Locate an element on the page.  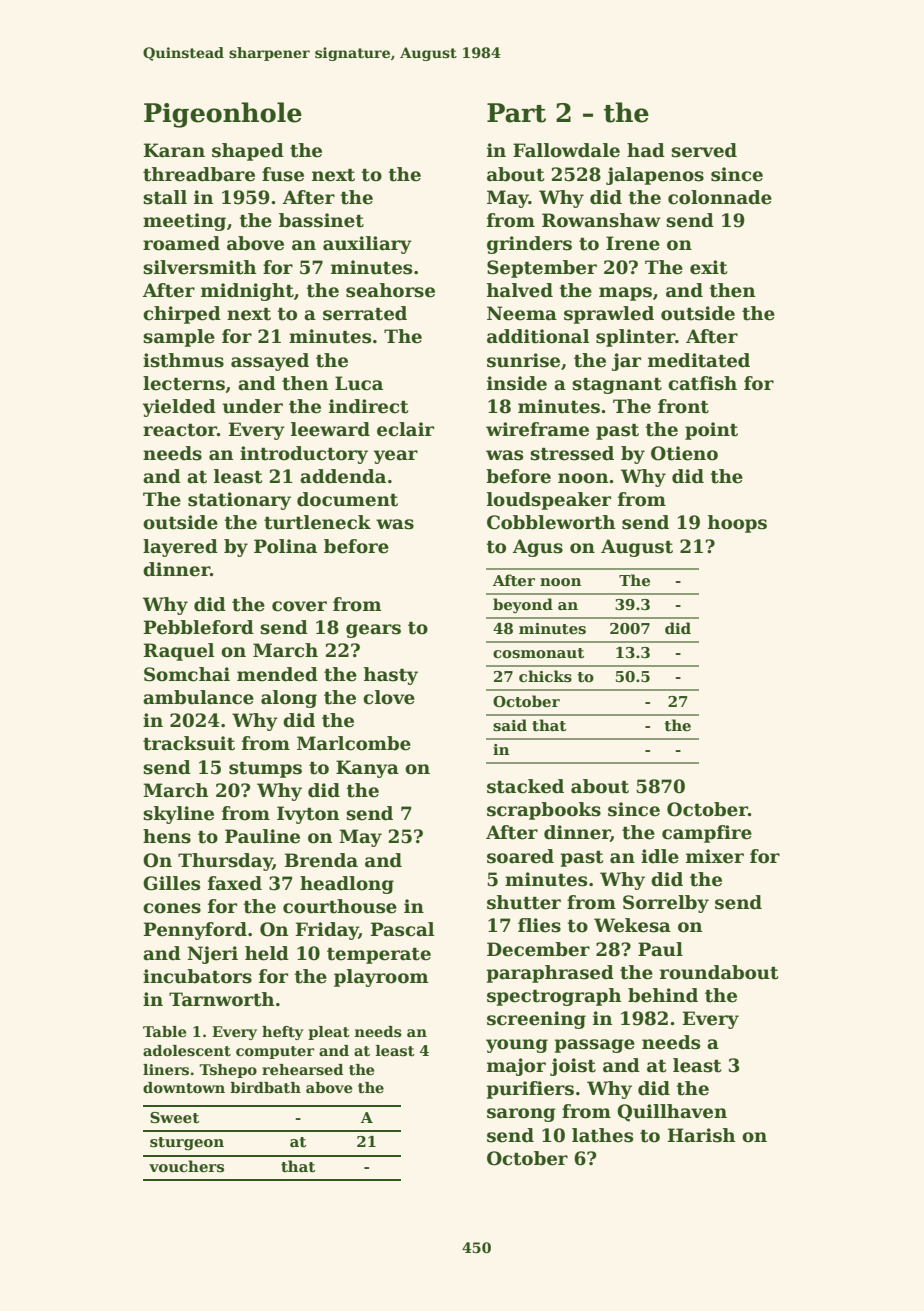
lathes is located at coordinates (602, 1135).
